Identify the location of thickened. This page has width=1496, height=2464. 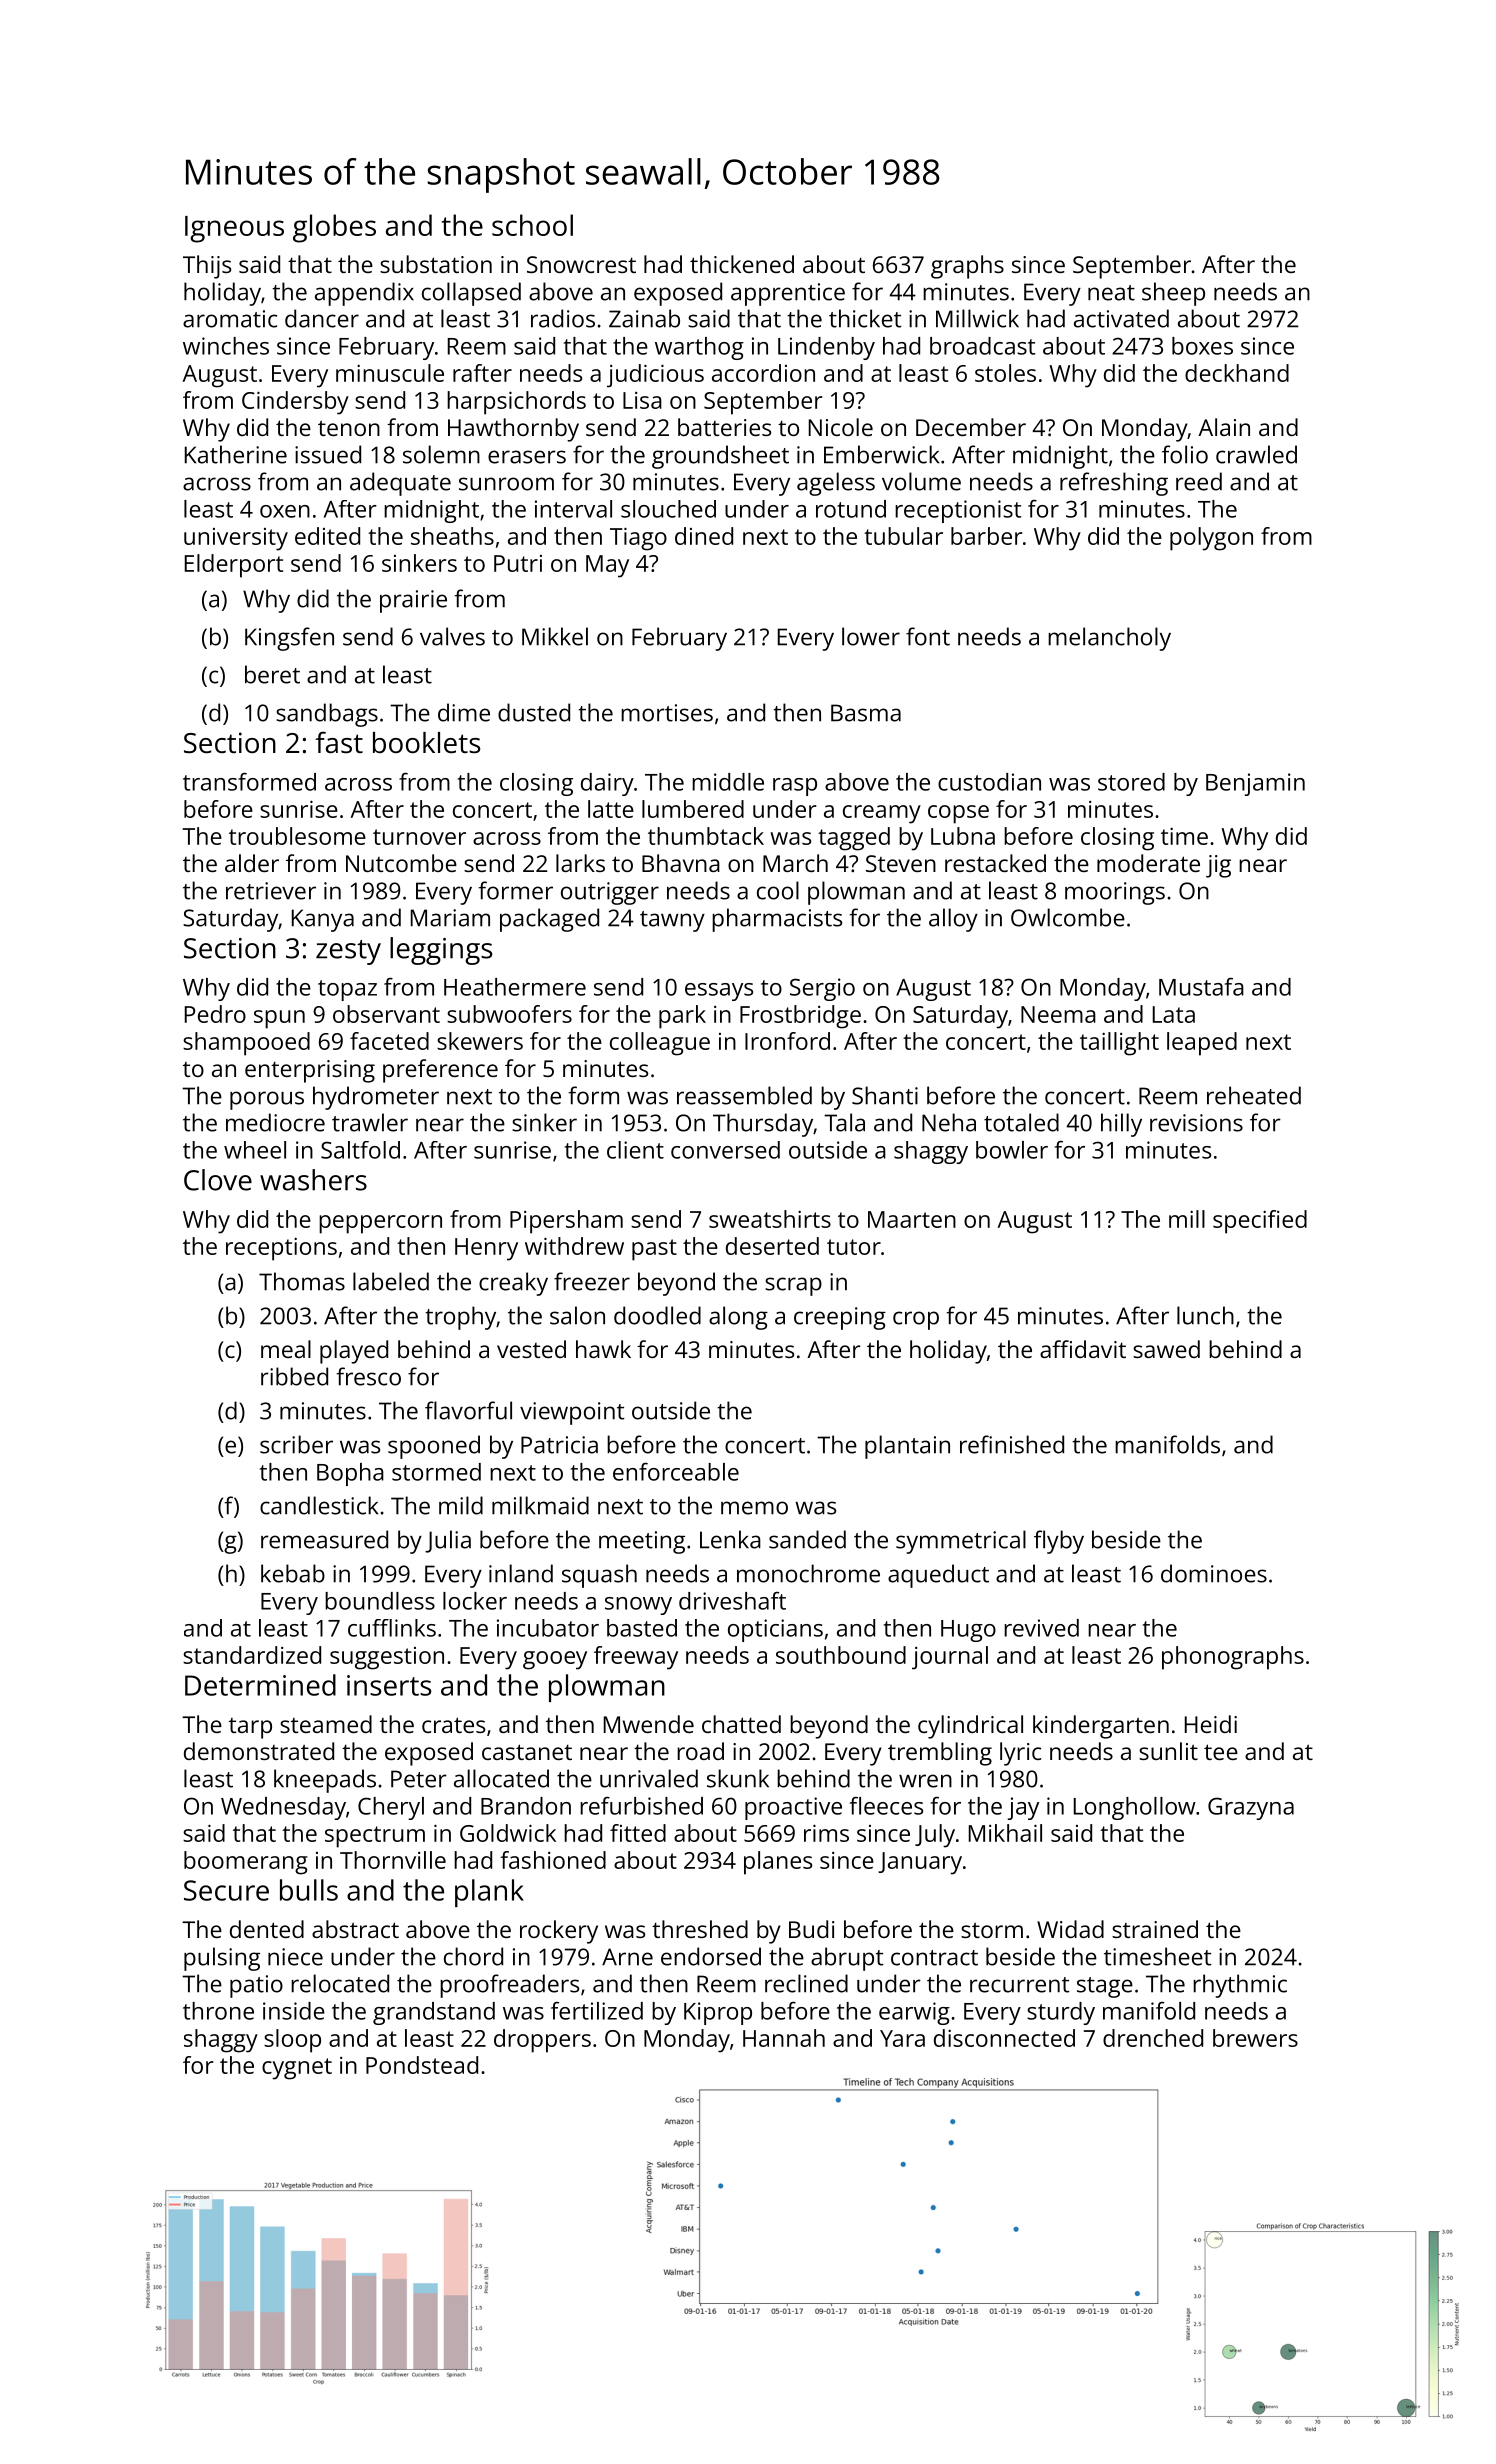
(742, 264).
